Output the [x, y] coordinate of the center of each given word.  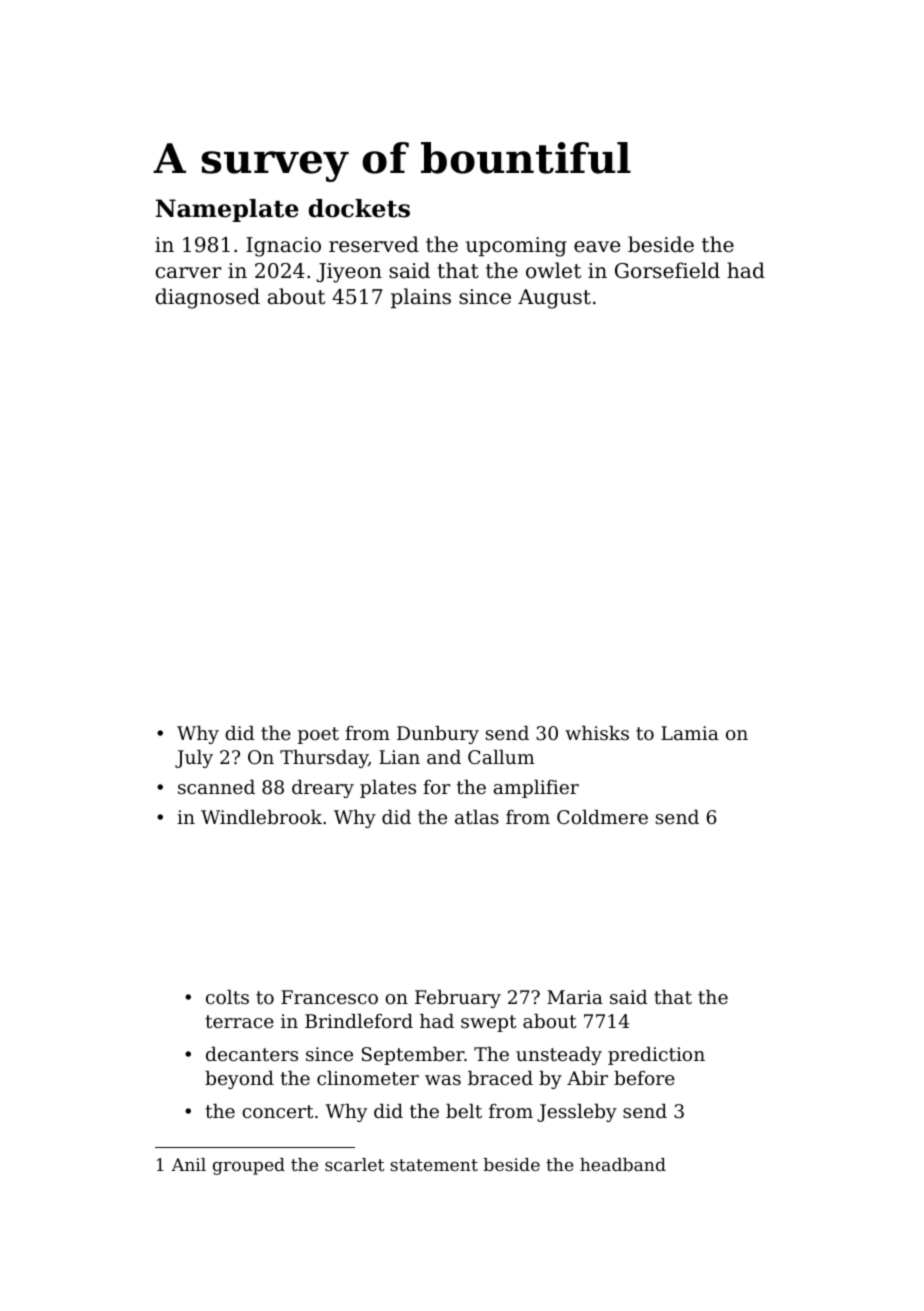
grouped [249, 1166]
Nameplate [227, 210]
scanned [216, 787]
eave [597, 247]
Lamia [690, 733]
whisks [597, 733]
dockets [359, 208]
